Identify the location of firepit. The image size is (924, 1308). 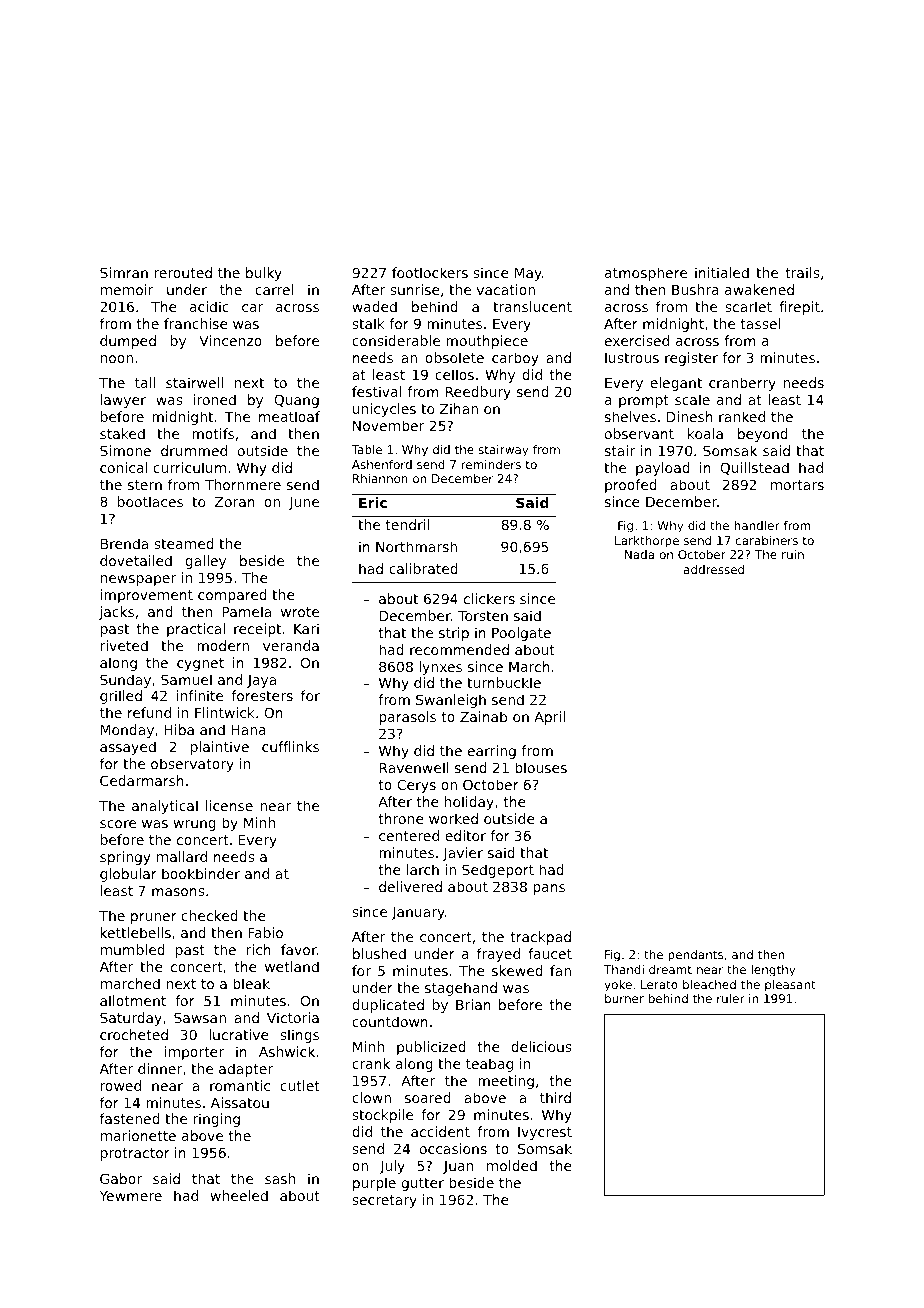
(799, 308).
